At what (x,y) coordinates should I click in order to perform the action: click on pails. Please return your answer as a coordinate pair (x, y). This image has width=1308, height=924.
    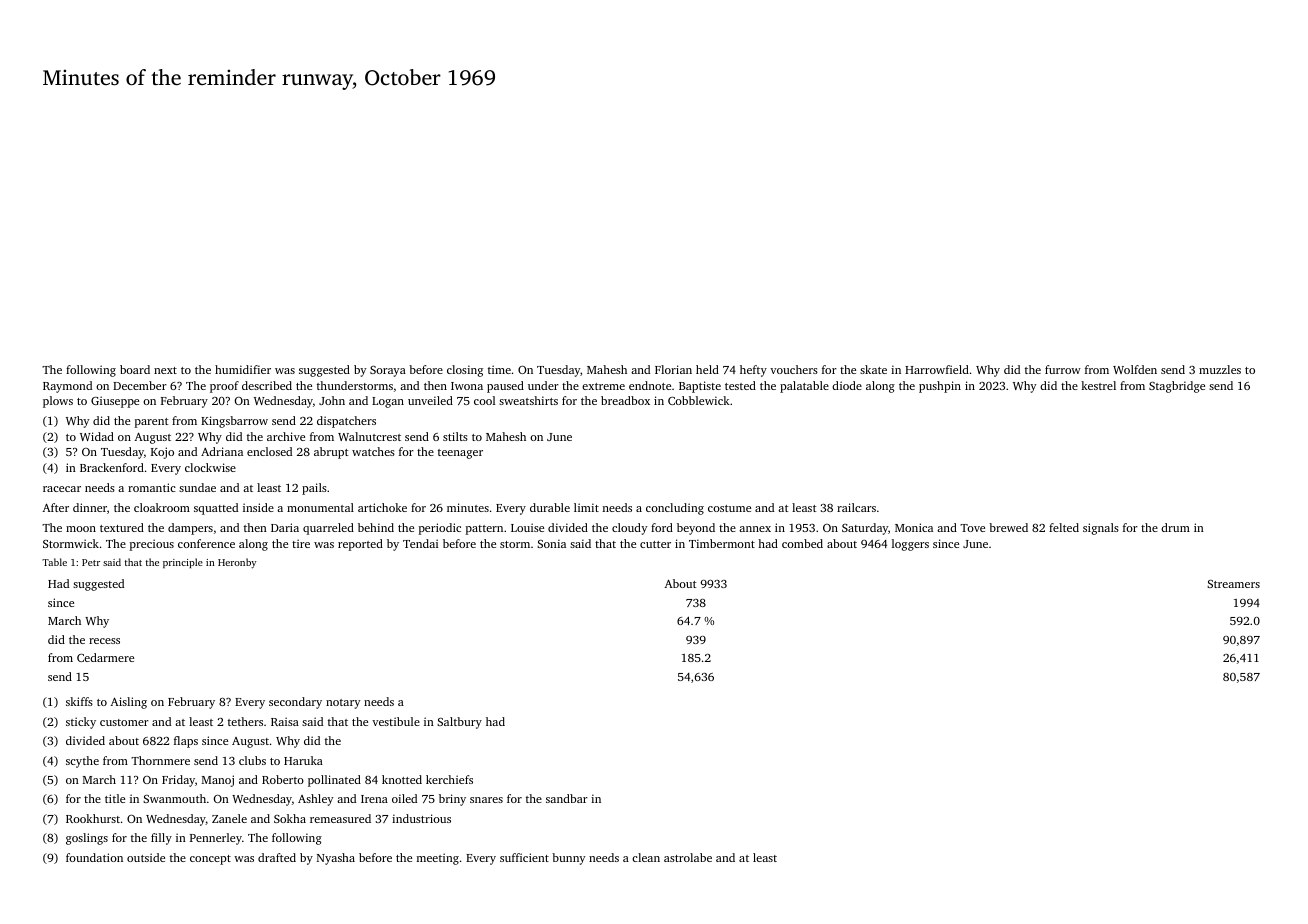
    Looking at the image, I should click on (314, 489).
